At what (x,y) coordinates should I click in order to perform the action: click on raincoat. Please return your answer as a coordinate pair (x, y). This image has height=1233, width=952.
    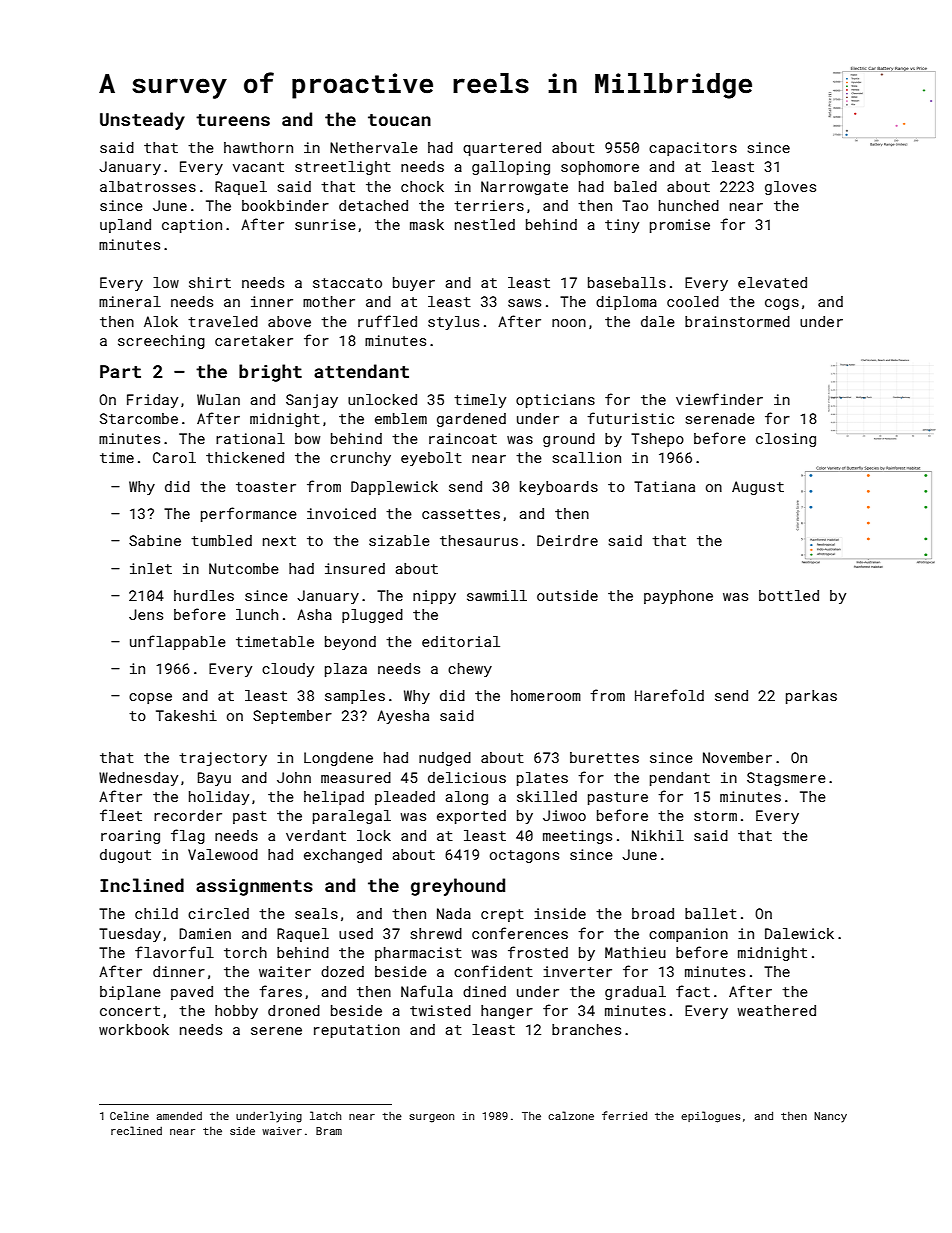
    Looking at the image, I should click on (463, 438).
